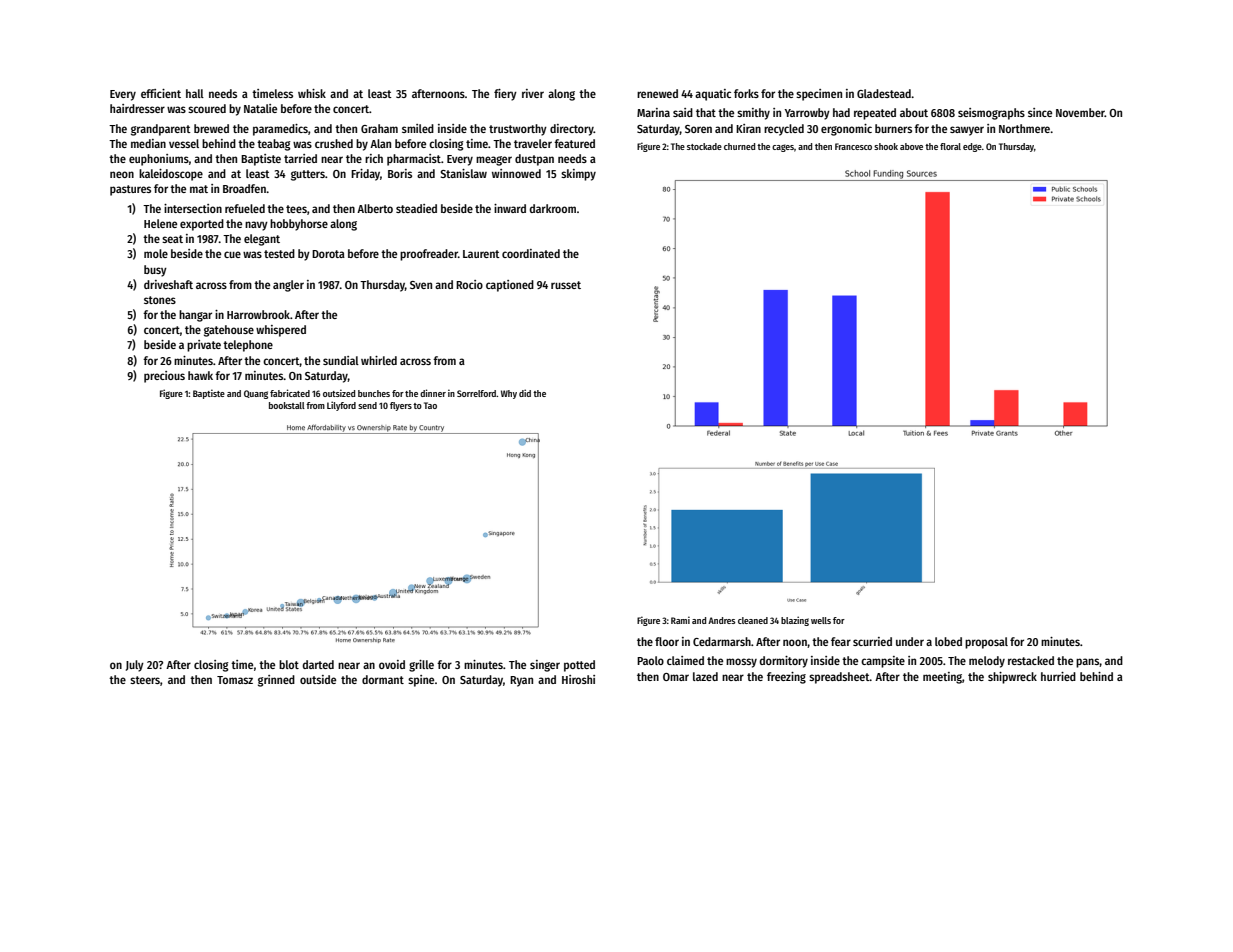 Image resolution: width=1233 pixels, height=952 pixels. Describe the element at coordinates (1040, 112) in the page. I see `since` at that location.
